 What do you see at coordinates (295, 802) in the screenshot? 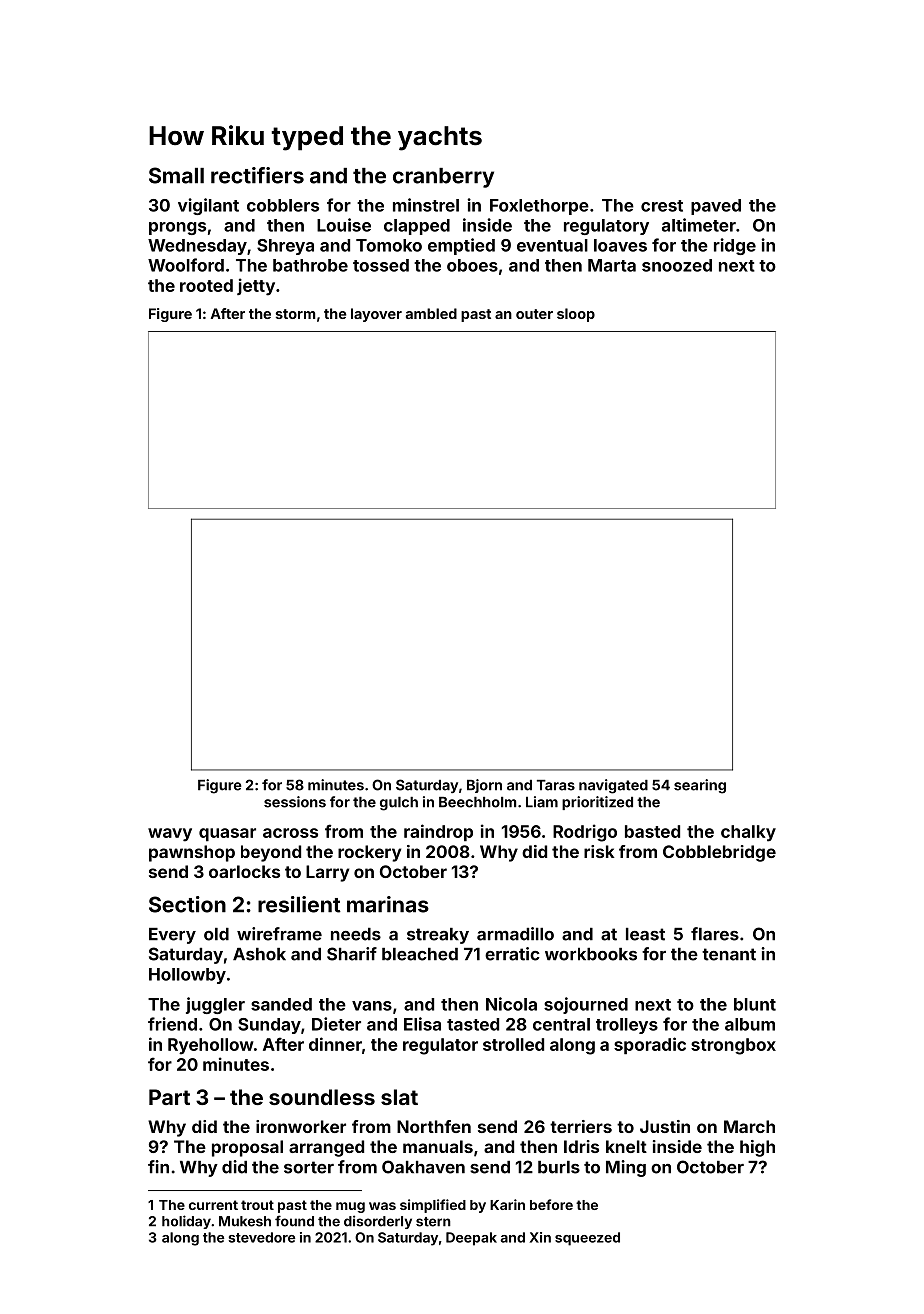
I see `sessions` at bounding box center [295, 802].
